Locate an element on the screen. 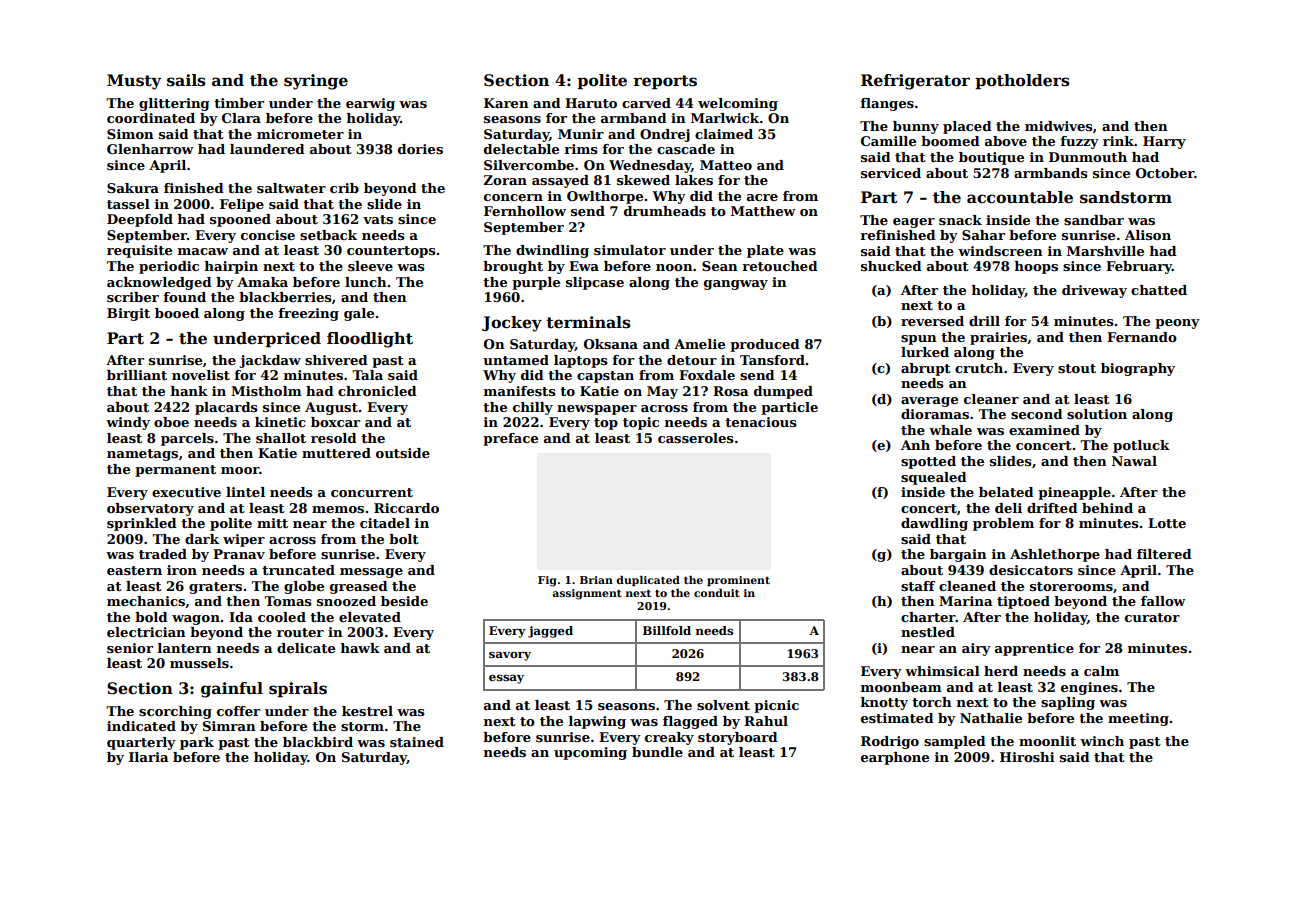  potholders is located at coordinates (1022, 81).
